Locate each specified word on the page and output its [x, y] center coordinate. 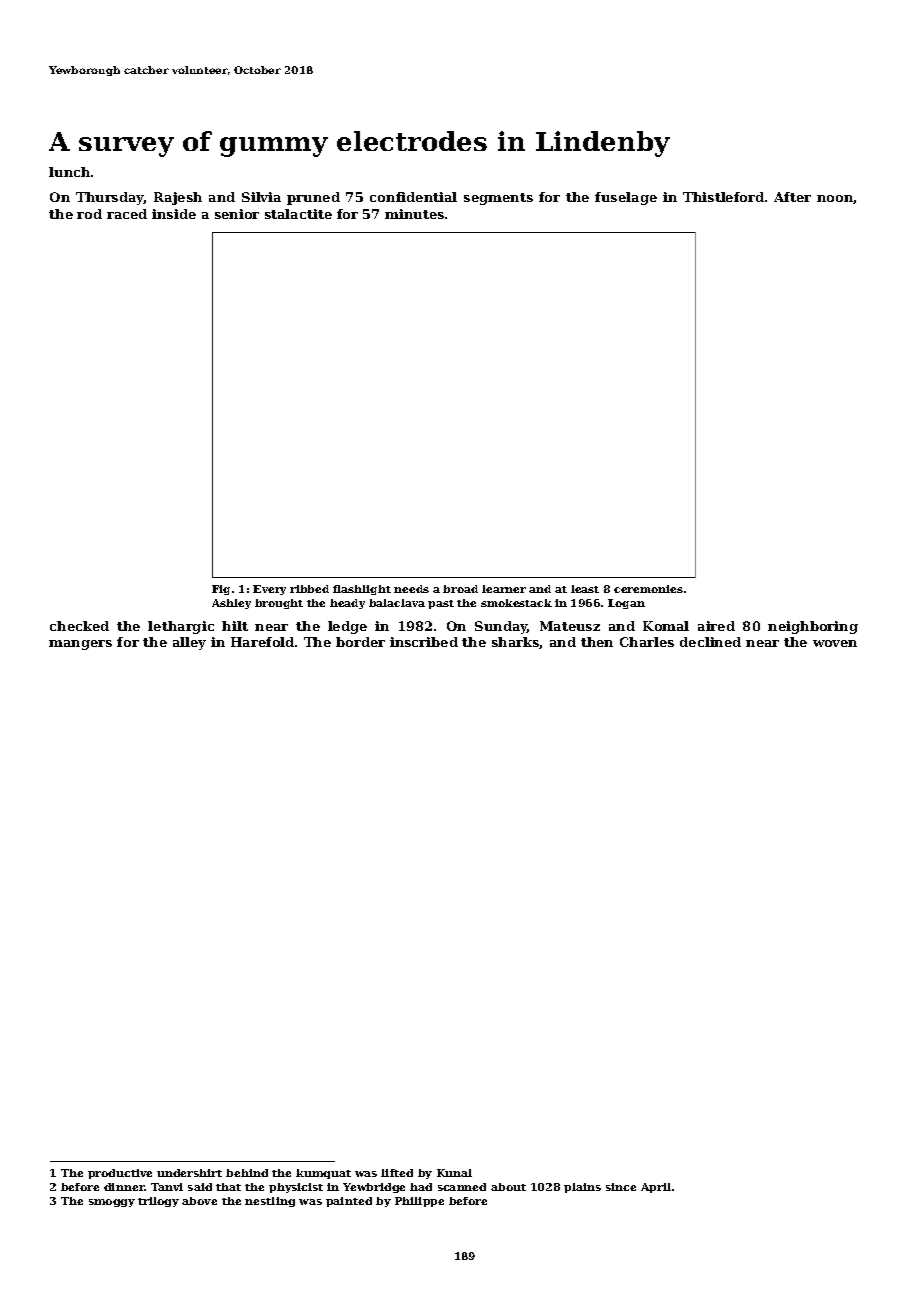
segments [498, 199]
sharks [516, 643]
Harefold [262, 642]
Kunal [454, 1173]
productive [120, 1174]
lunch [69, 172]
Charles [647, 642]
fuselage [626, 198]
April [656, 1188]
